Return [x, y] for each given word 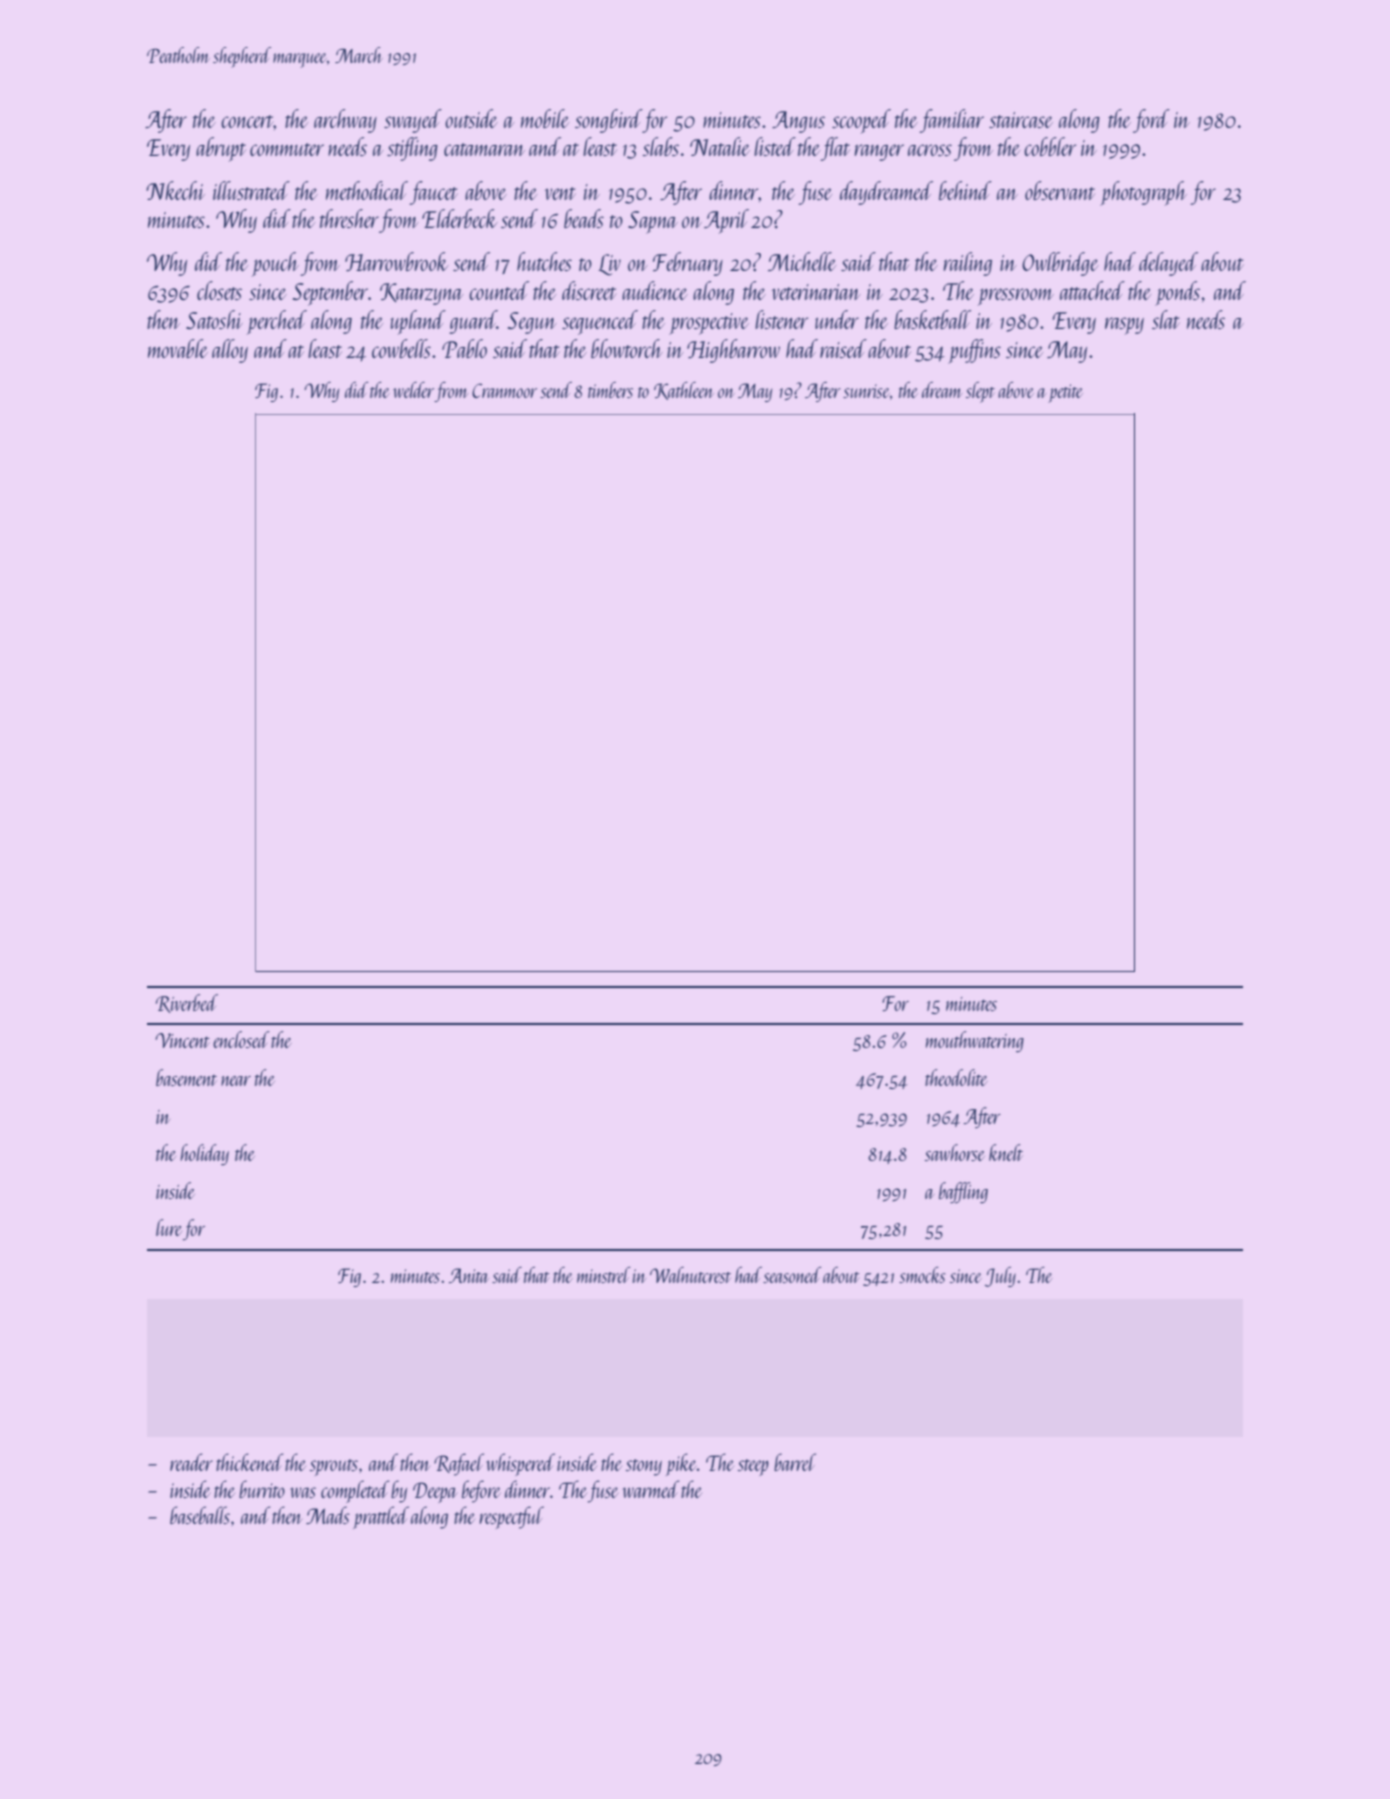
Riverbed [187, 1003]
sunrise [866, 391]
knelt [1006, 1152]
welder [413, 390]
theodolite [956, 1077]
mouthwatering [975, 1041]
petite [1065, 393]
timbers [610, 390]
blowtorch [626, 348]
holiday [204, 1154]
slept [980, 392]
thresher [349, 218]
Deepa [435, 1492]
